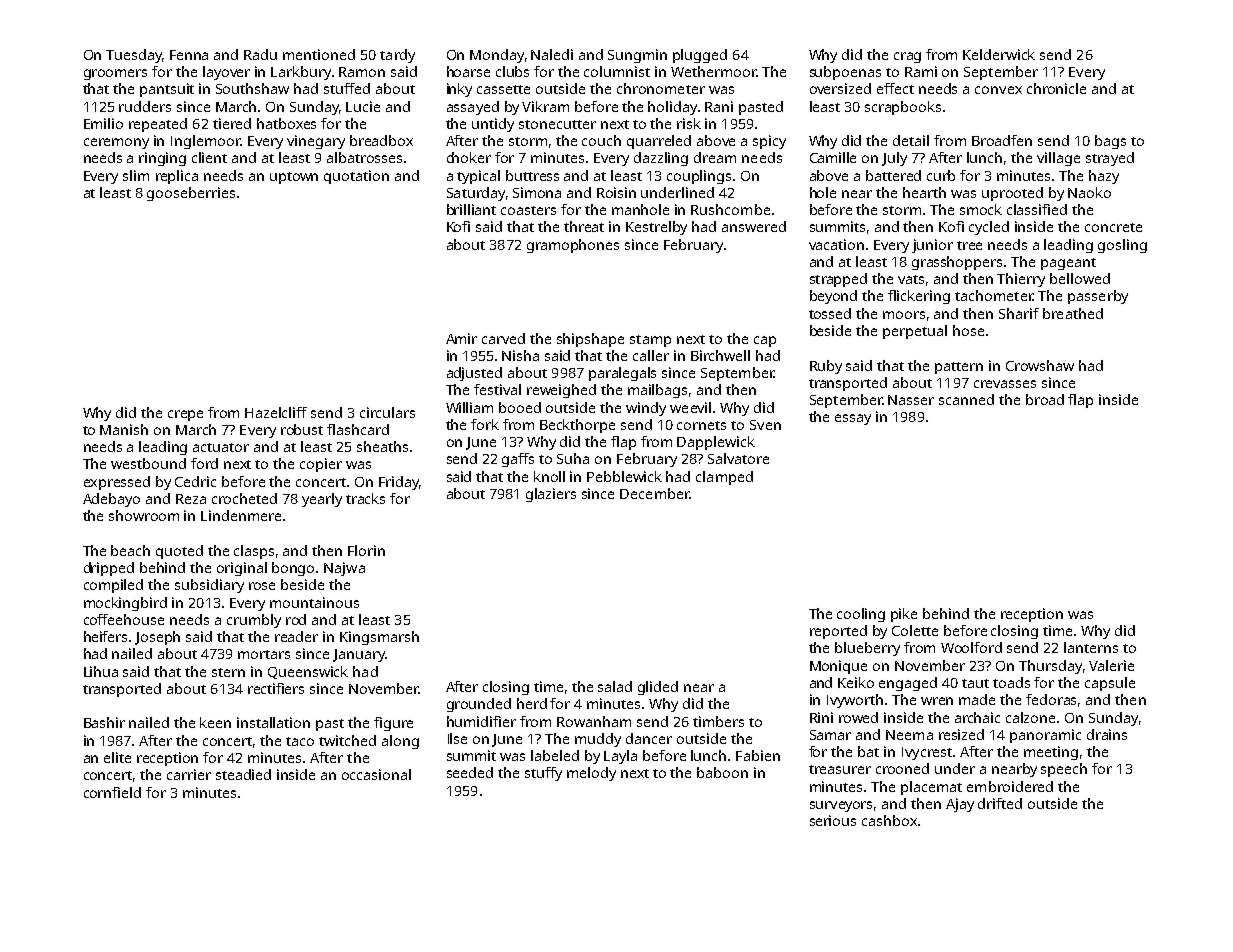 This screenshot has width=1233, height=952. What do you see at coordinates (157, 638) in the screenshot?
I see `Joseph` at bounding box center [157, 638].
